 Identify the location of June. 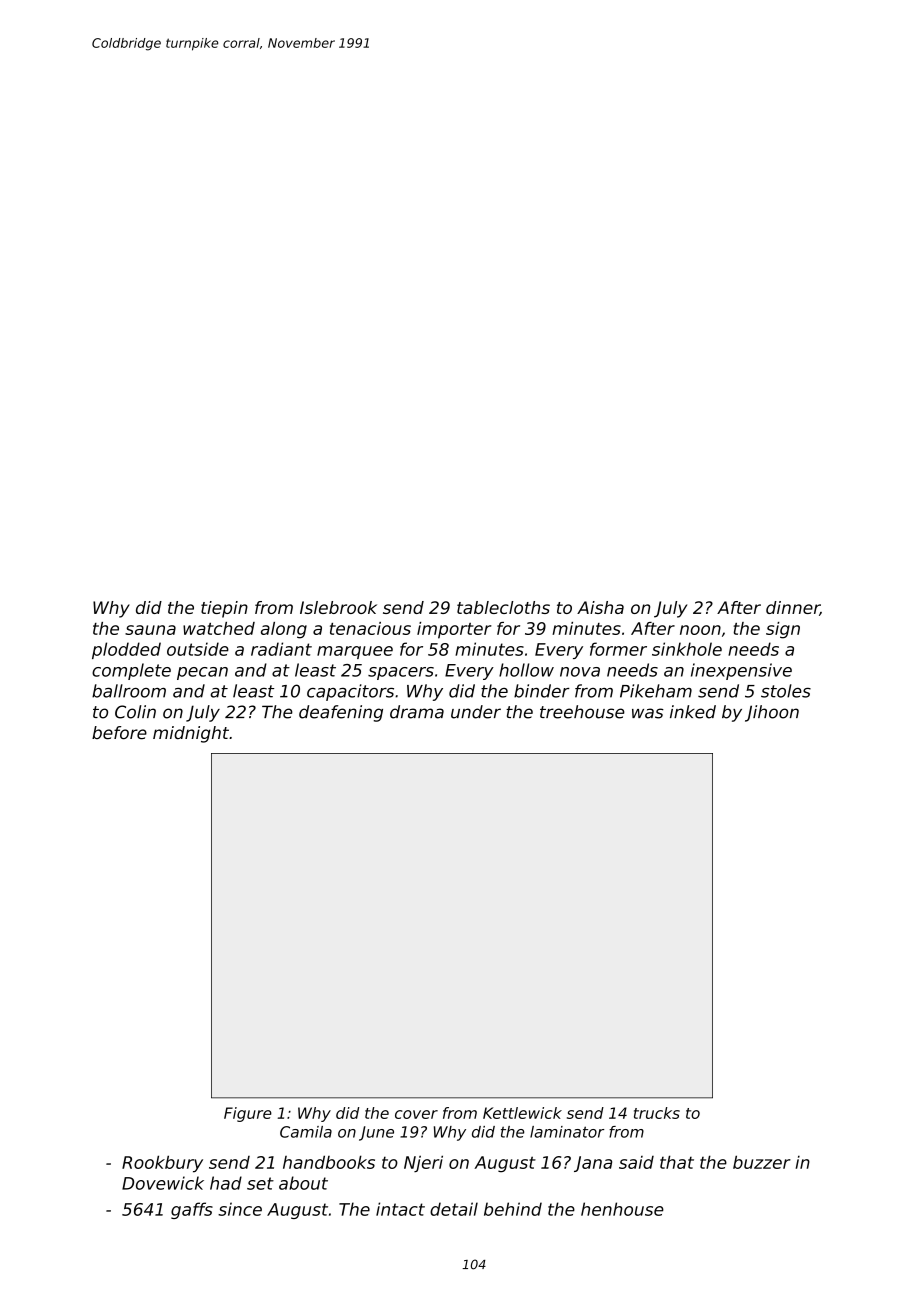
(376, 1133).
